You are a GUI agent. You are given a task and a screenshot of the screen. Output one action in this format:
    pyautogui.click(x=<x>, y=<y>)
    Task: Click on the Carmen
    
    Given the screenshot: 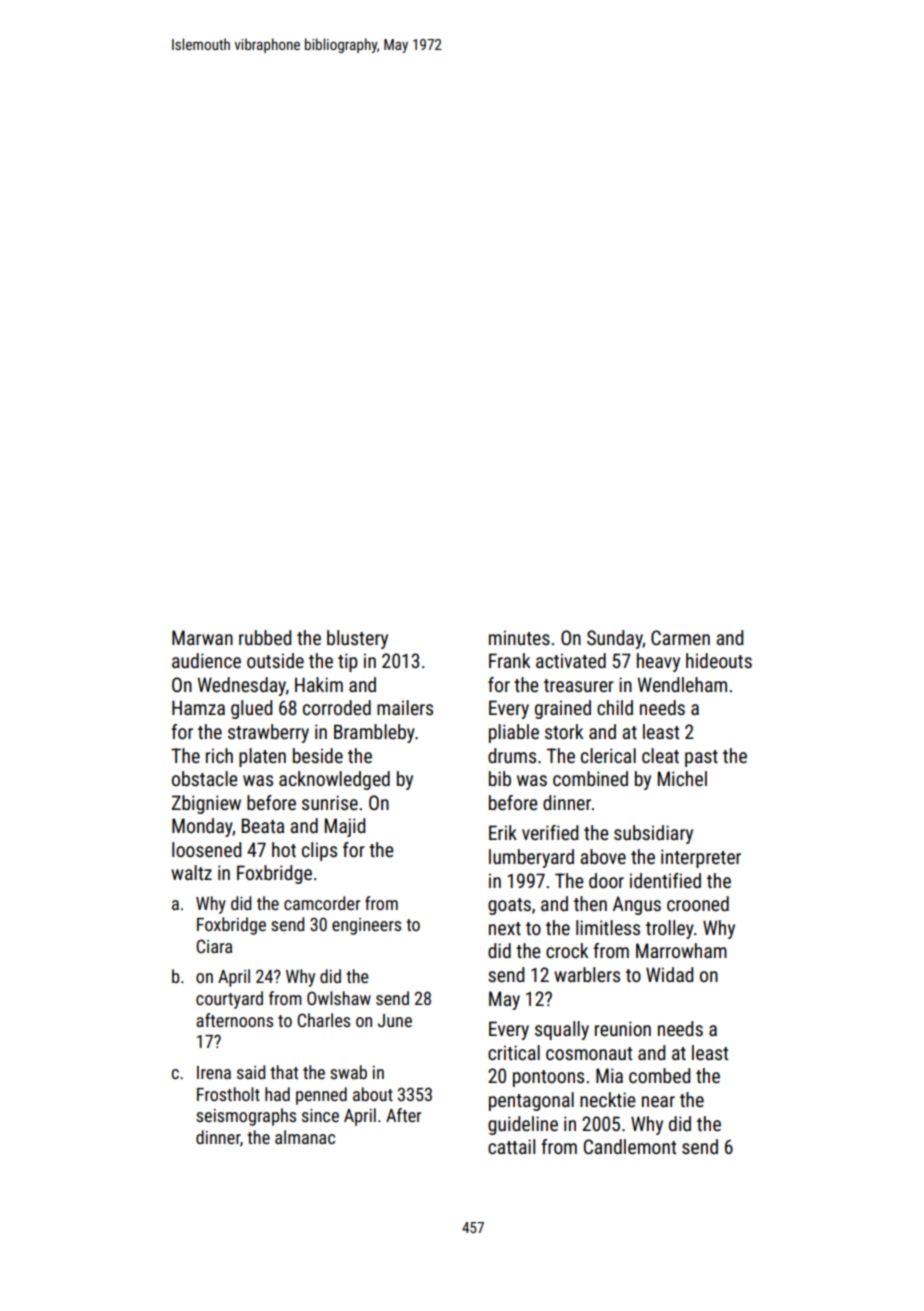 What is the action you would take?
    pyautogui.click(x=680, y=637)
